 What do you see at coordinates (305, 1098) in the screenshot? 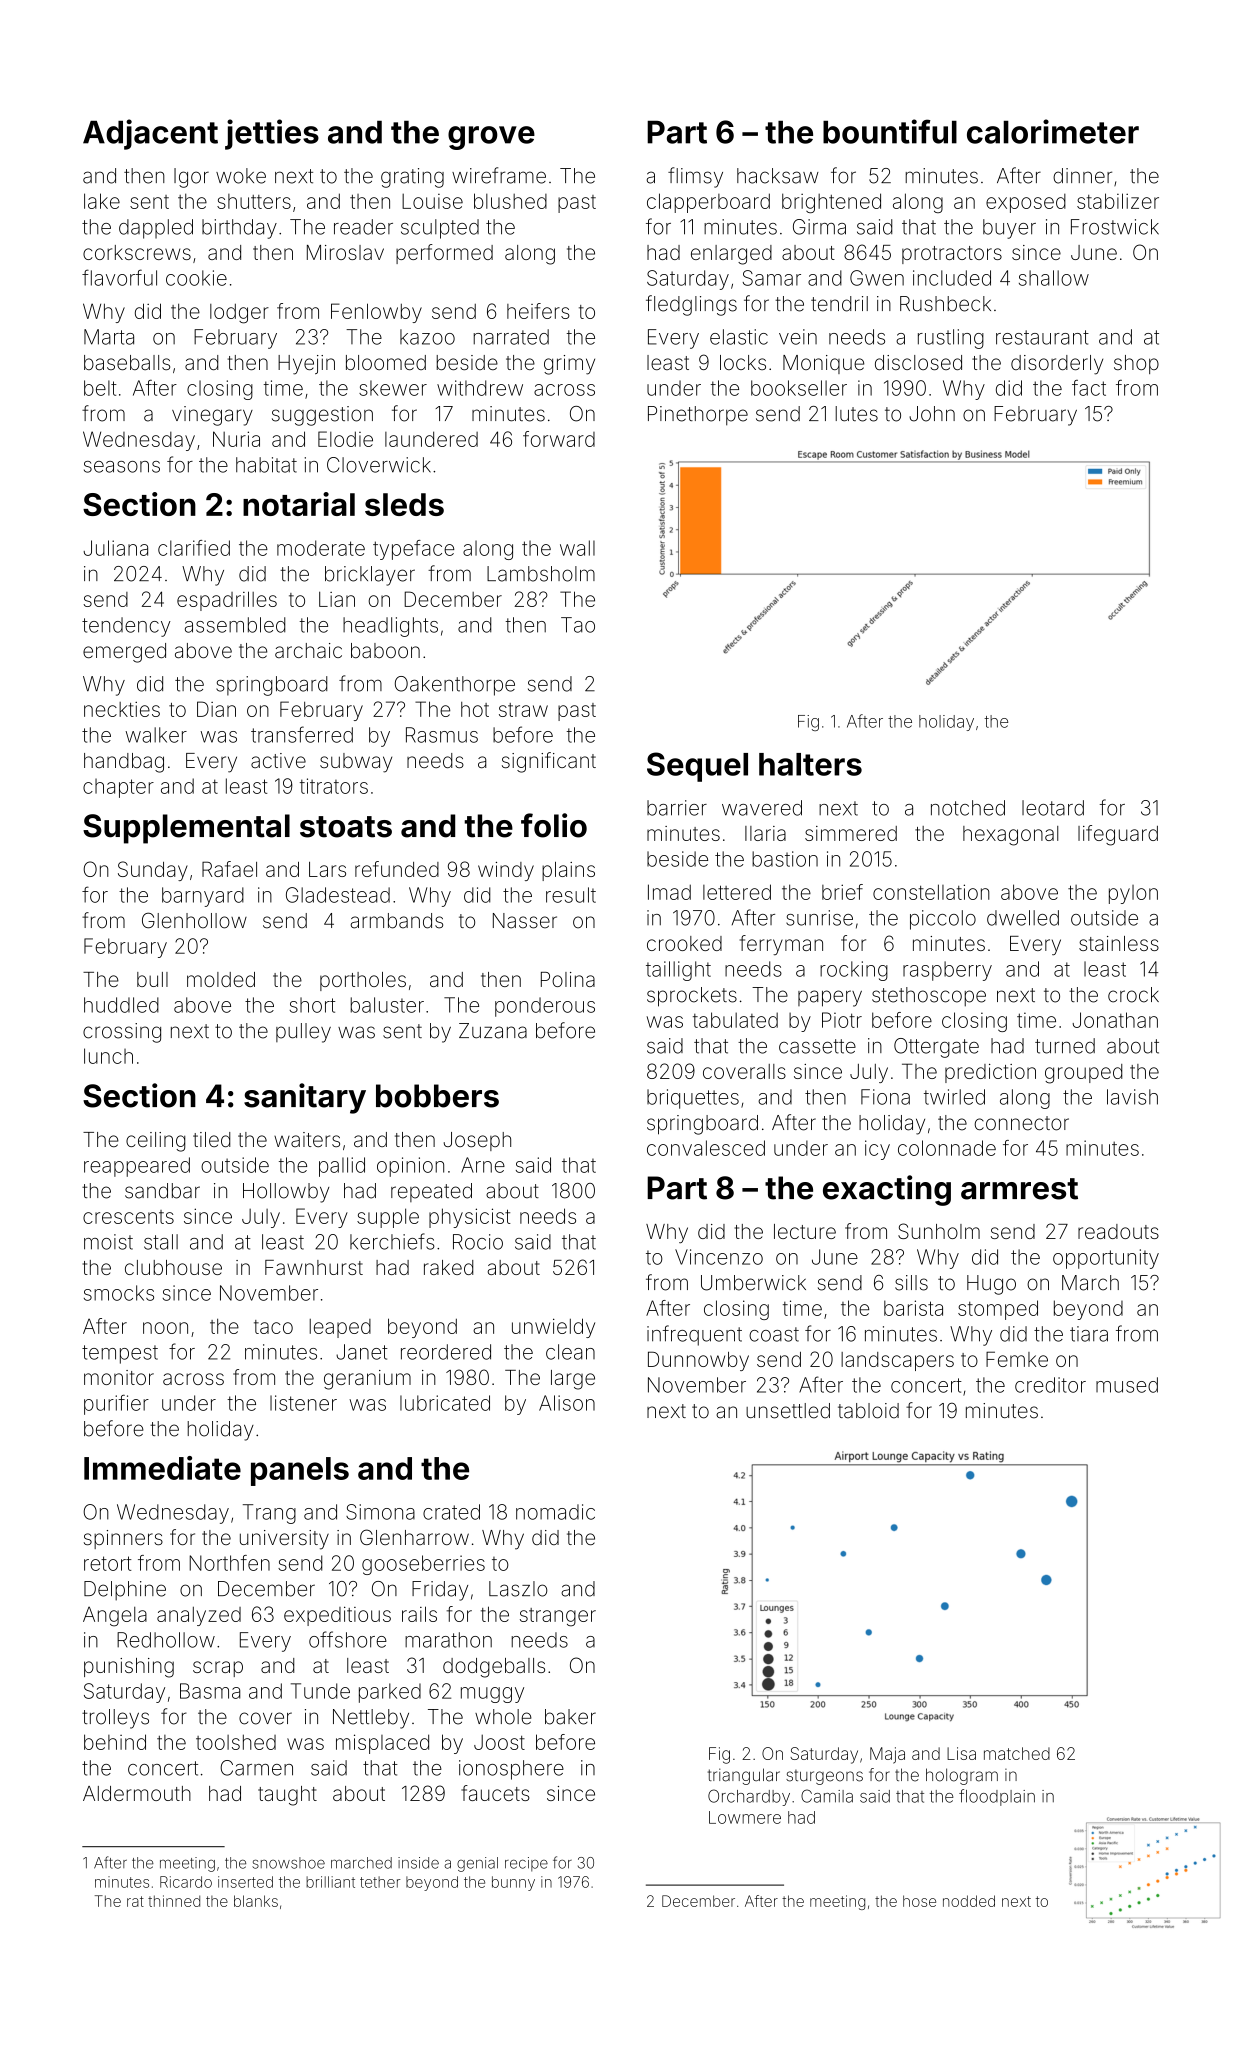
I see `sanitary` at bounding box center [305, 1098].
